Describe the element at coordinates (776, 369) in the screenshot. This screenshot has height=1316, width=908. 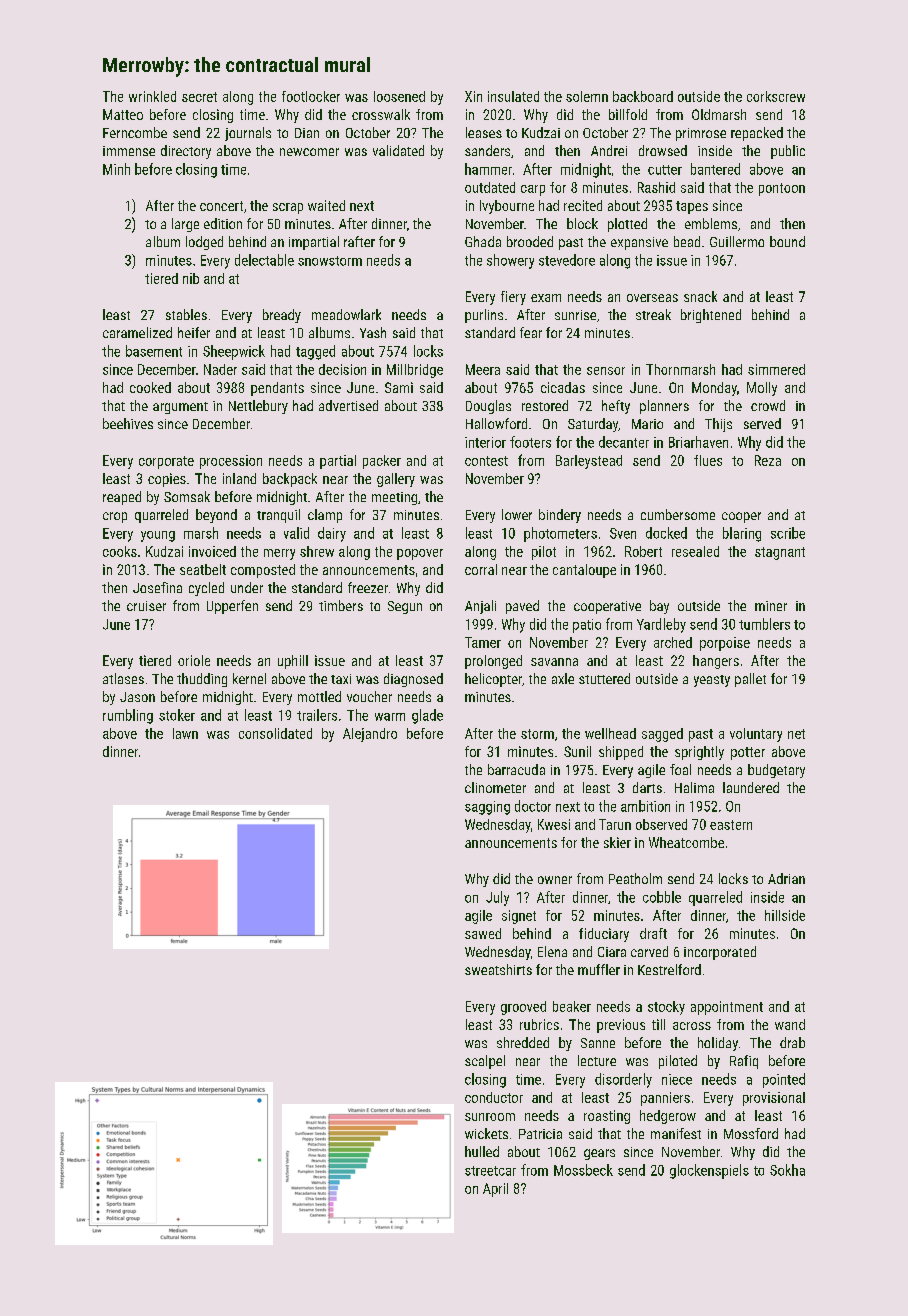
I see `simmered` at that location.
